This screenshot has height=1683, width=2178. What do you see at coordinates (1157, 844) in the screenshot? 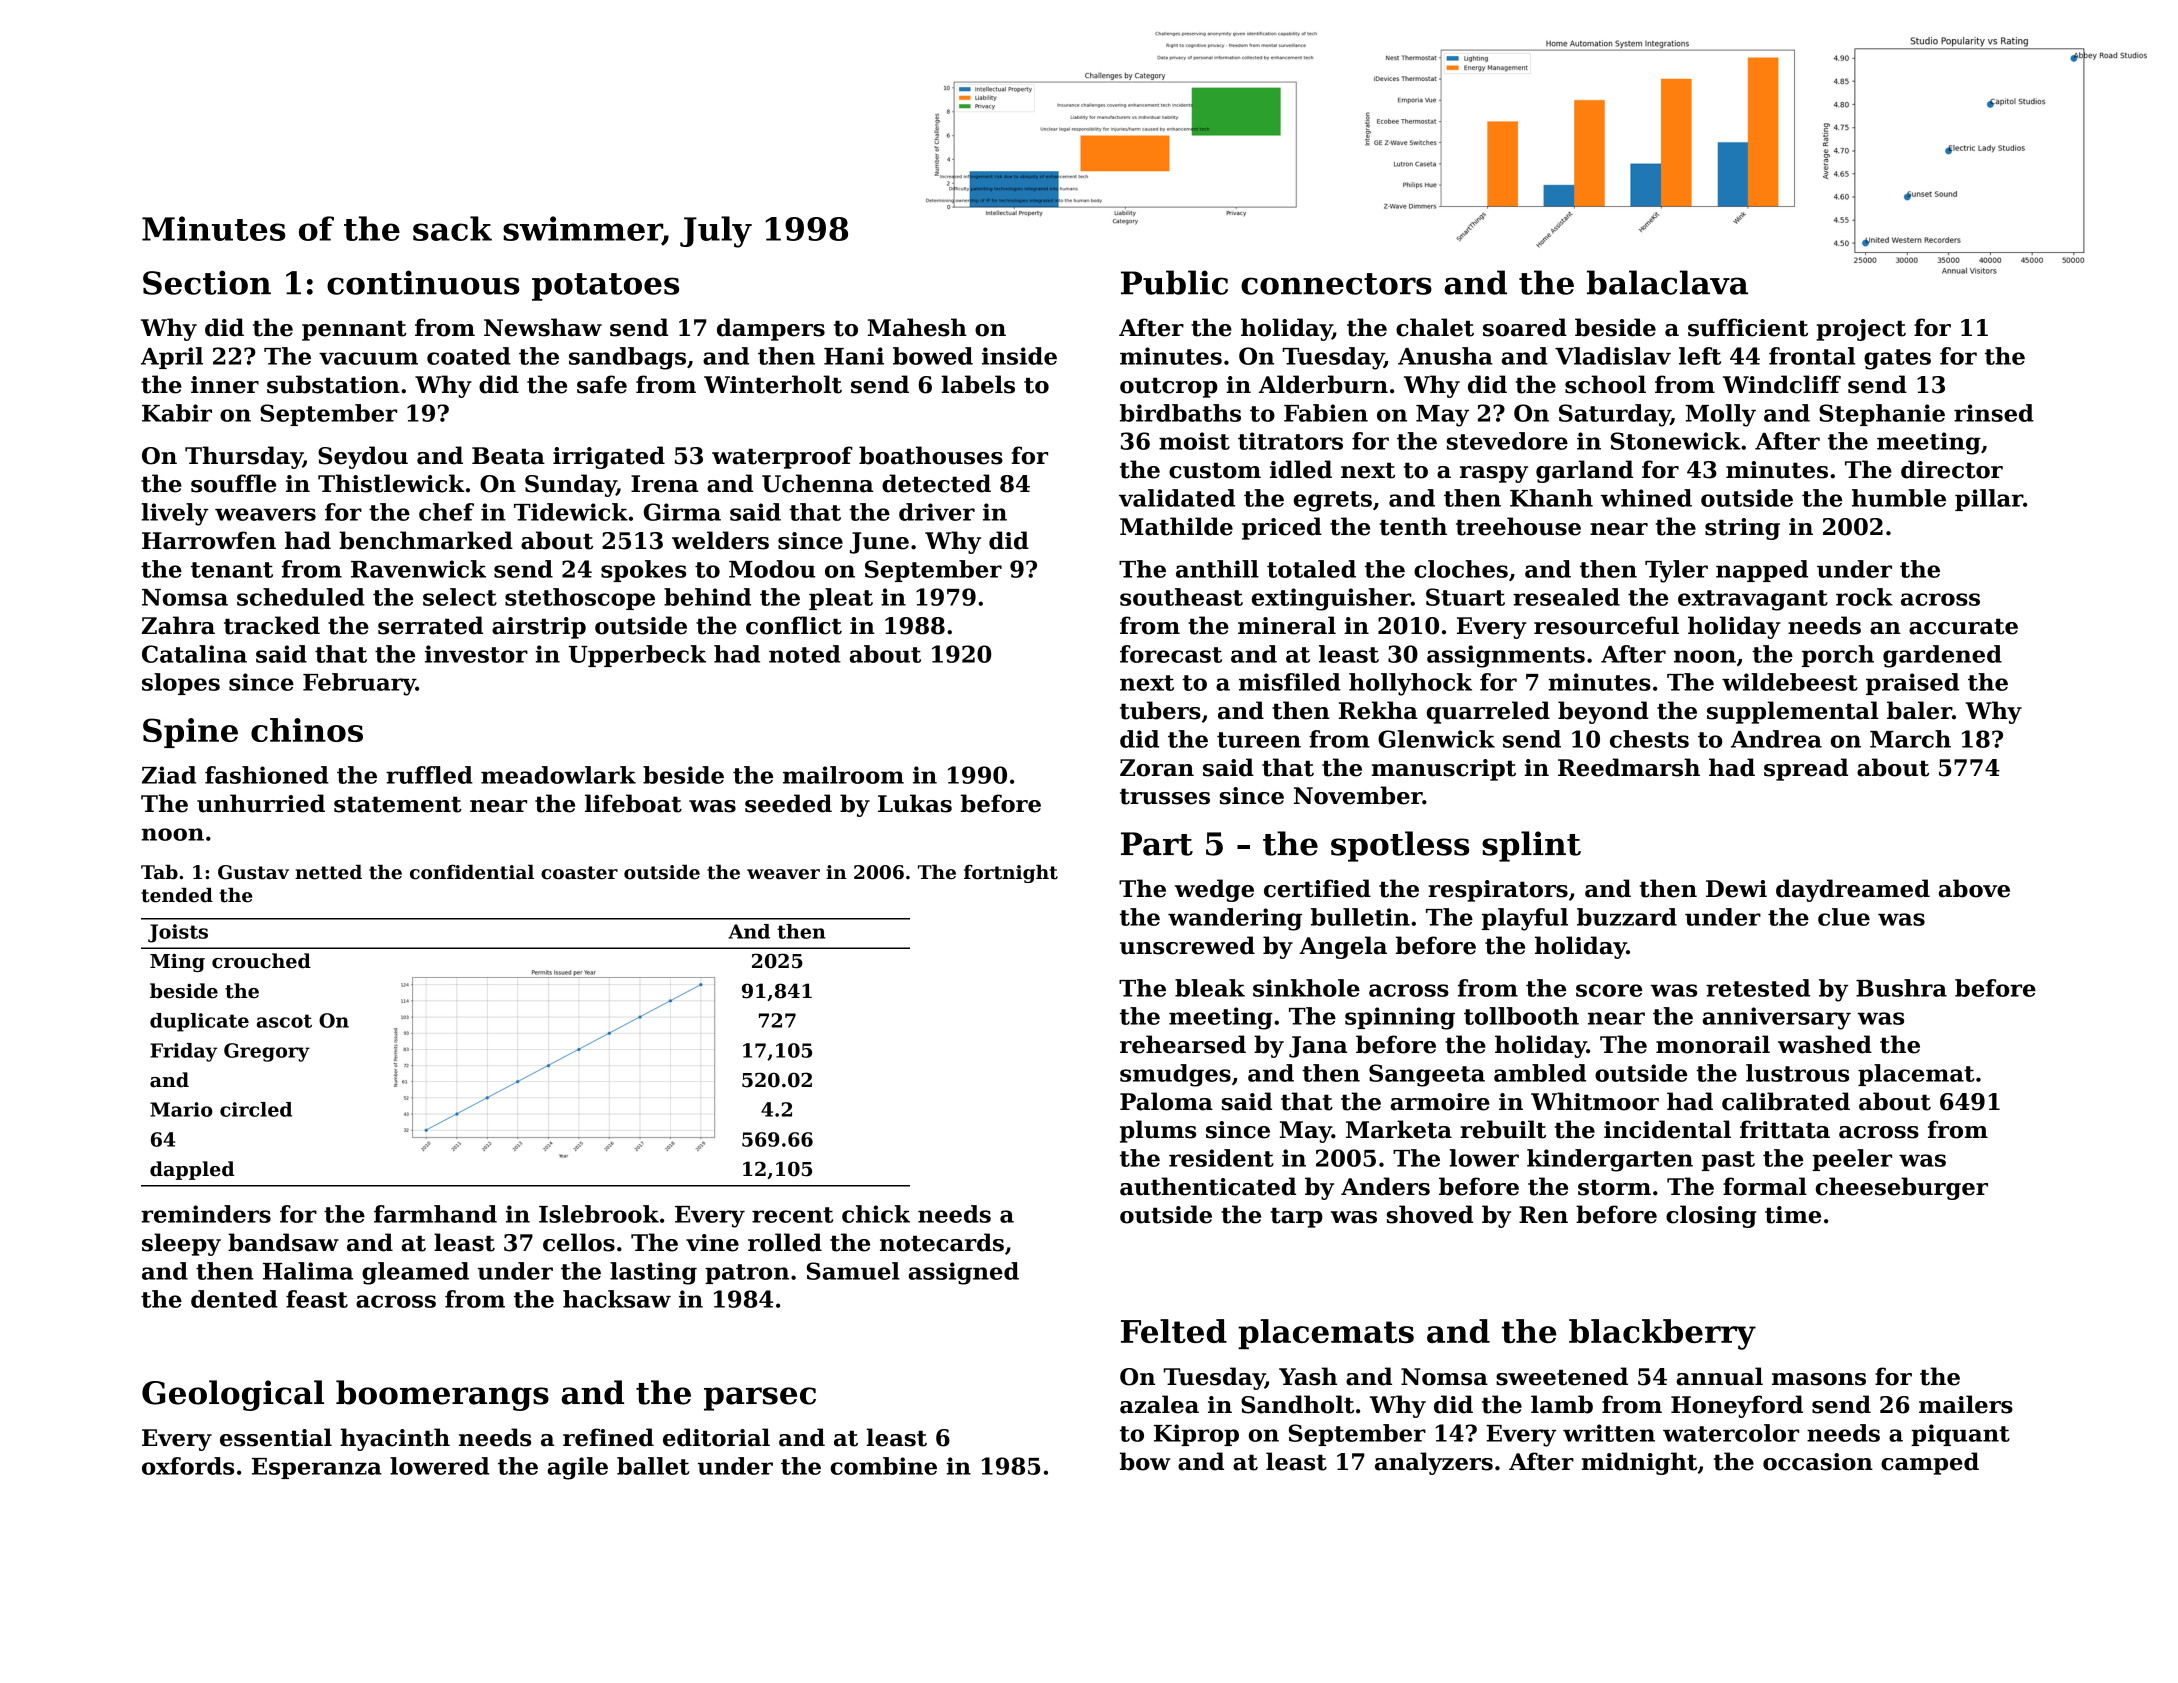
I see `Part` at bounding box center [1157, 844].
